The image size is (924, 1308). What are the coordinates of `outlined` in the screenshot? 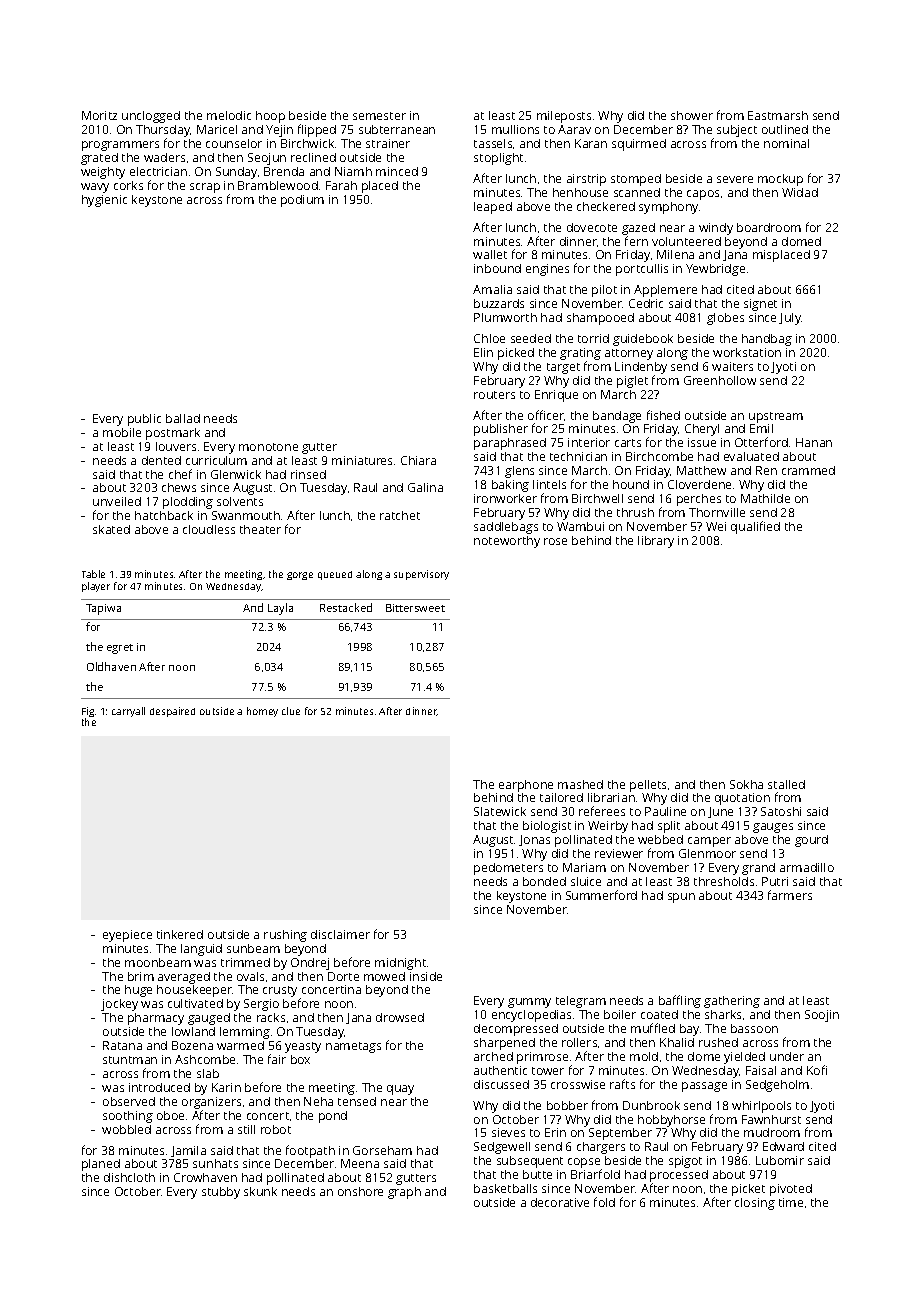 It's located at (785, 129).
